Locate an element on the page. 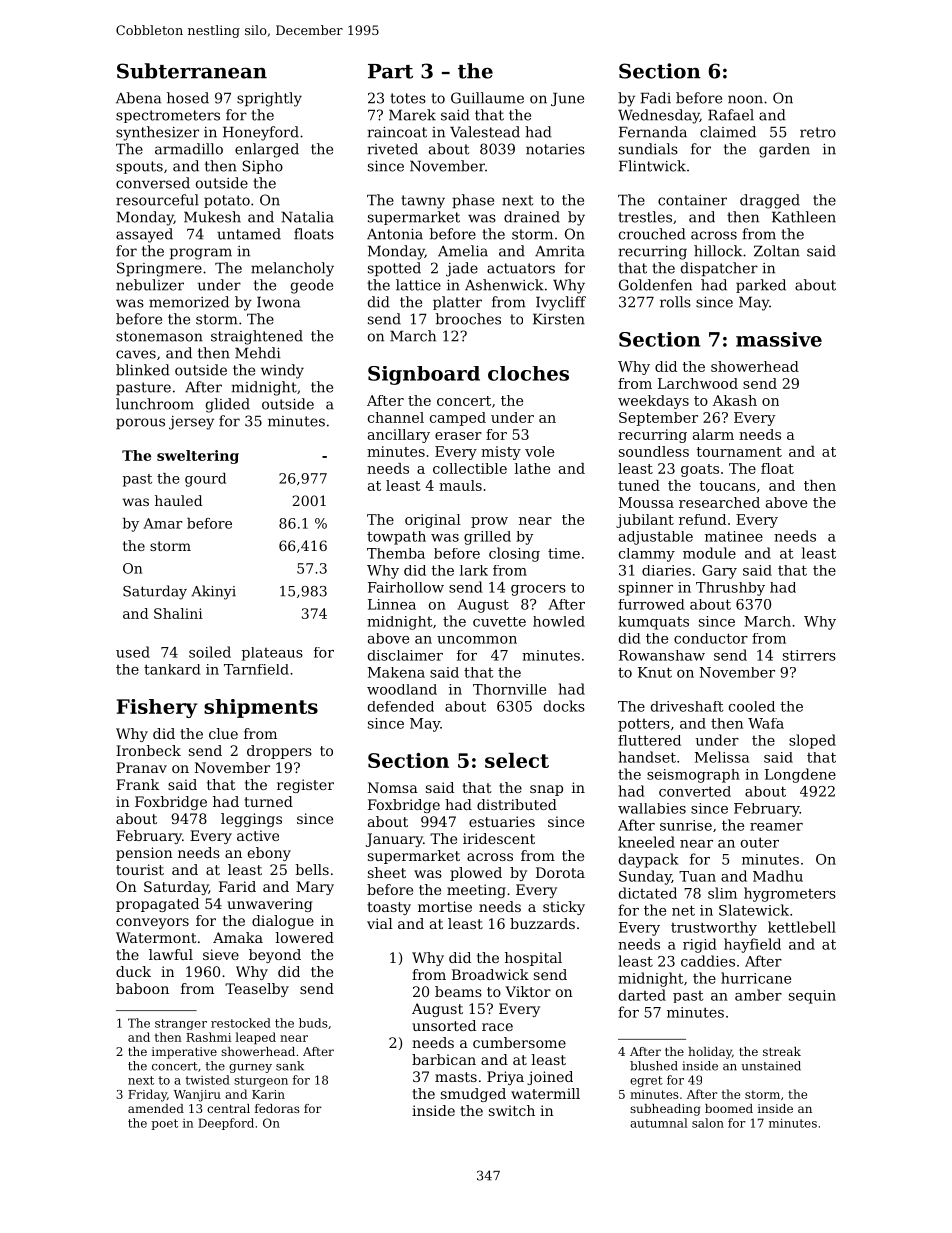 Image resolution: width=952 pixels, height=1233 pixels. joined is located at coordinates (550, 1078).
